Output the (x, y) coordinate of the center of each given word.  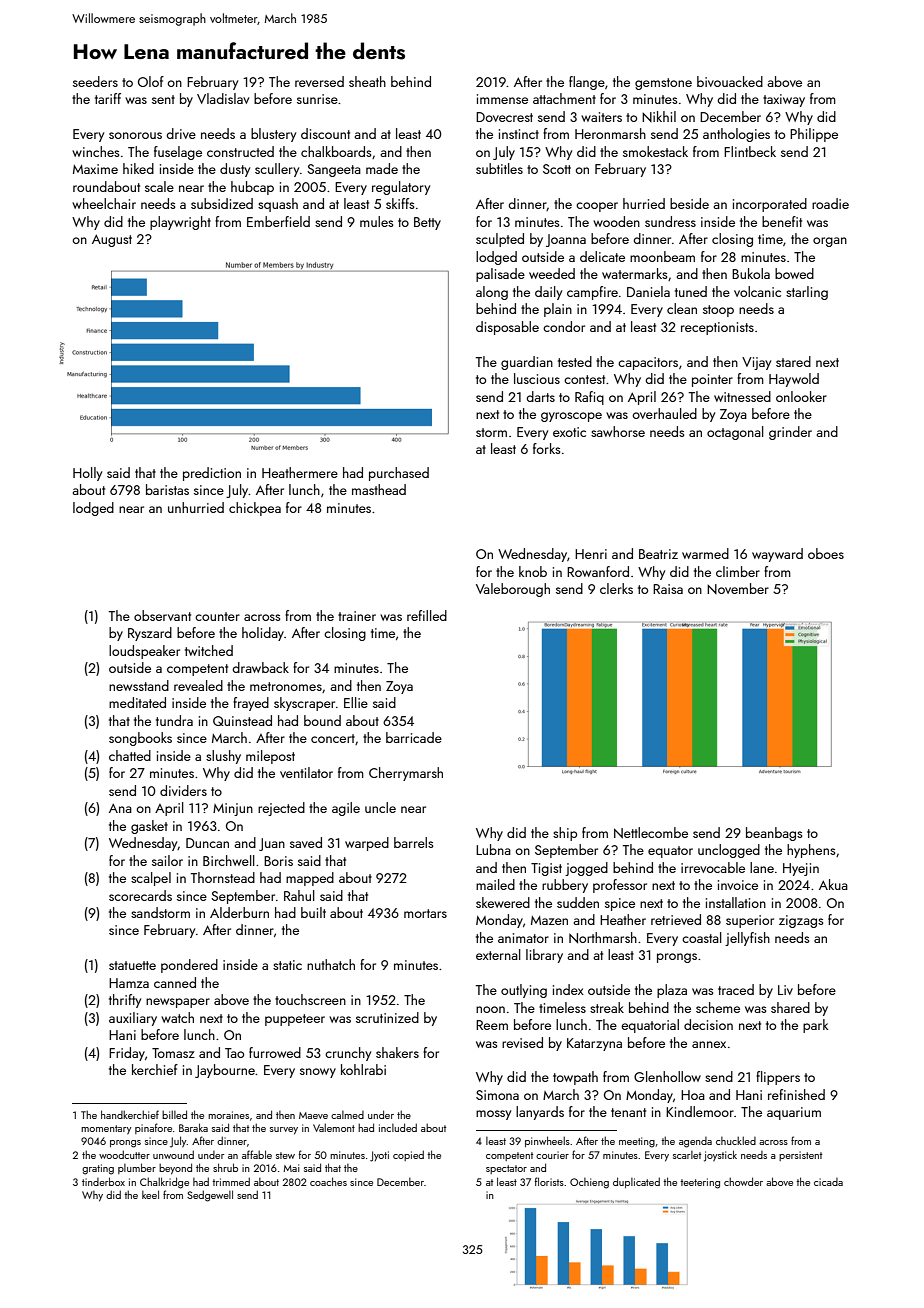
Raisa (668, 589)
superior (750, 921)
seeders (95, 81)
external (498, 954)
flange (587, 83)
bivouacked (730, 81)
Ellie (356, 702)
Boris (278, 861)
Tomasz (173, 1053)
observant (162, 615)
